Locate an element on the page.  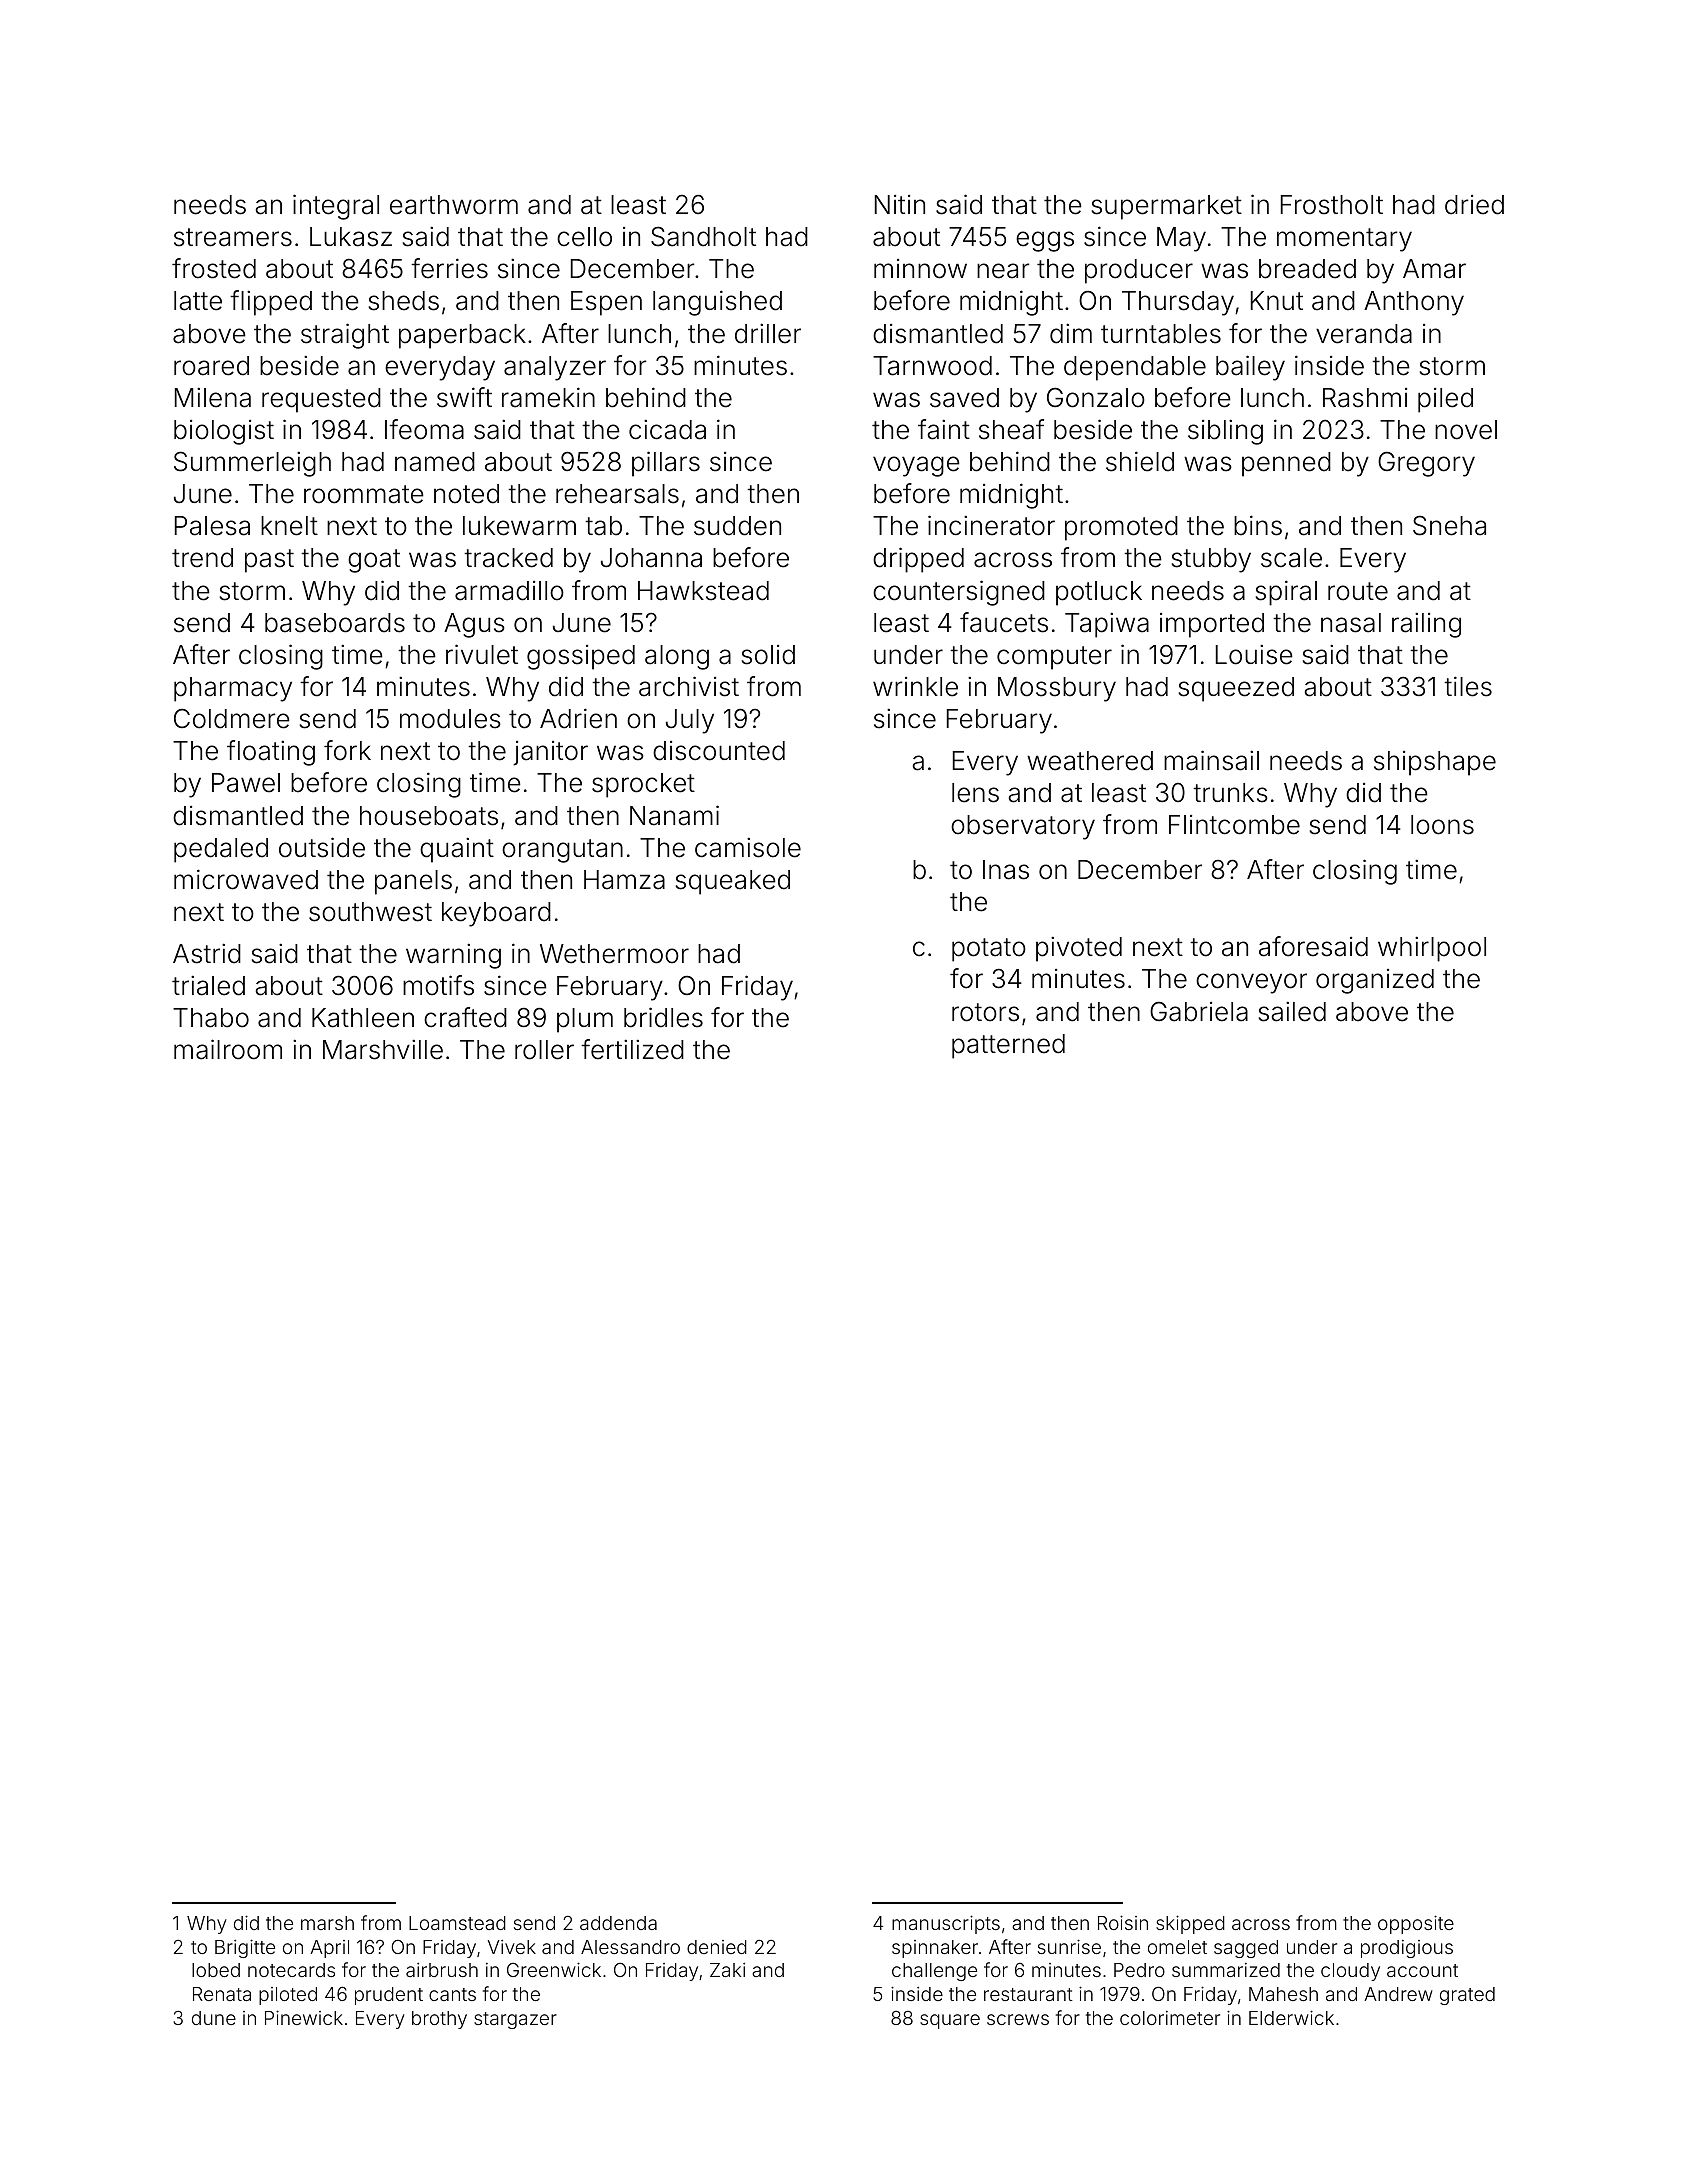
mailroom is located at coordinates (228, 1049).
